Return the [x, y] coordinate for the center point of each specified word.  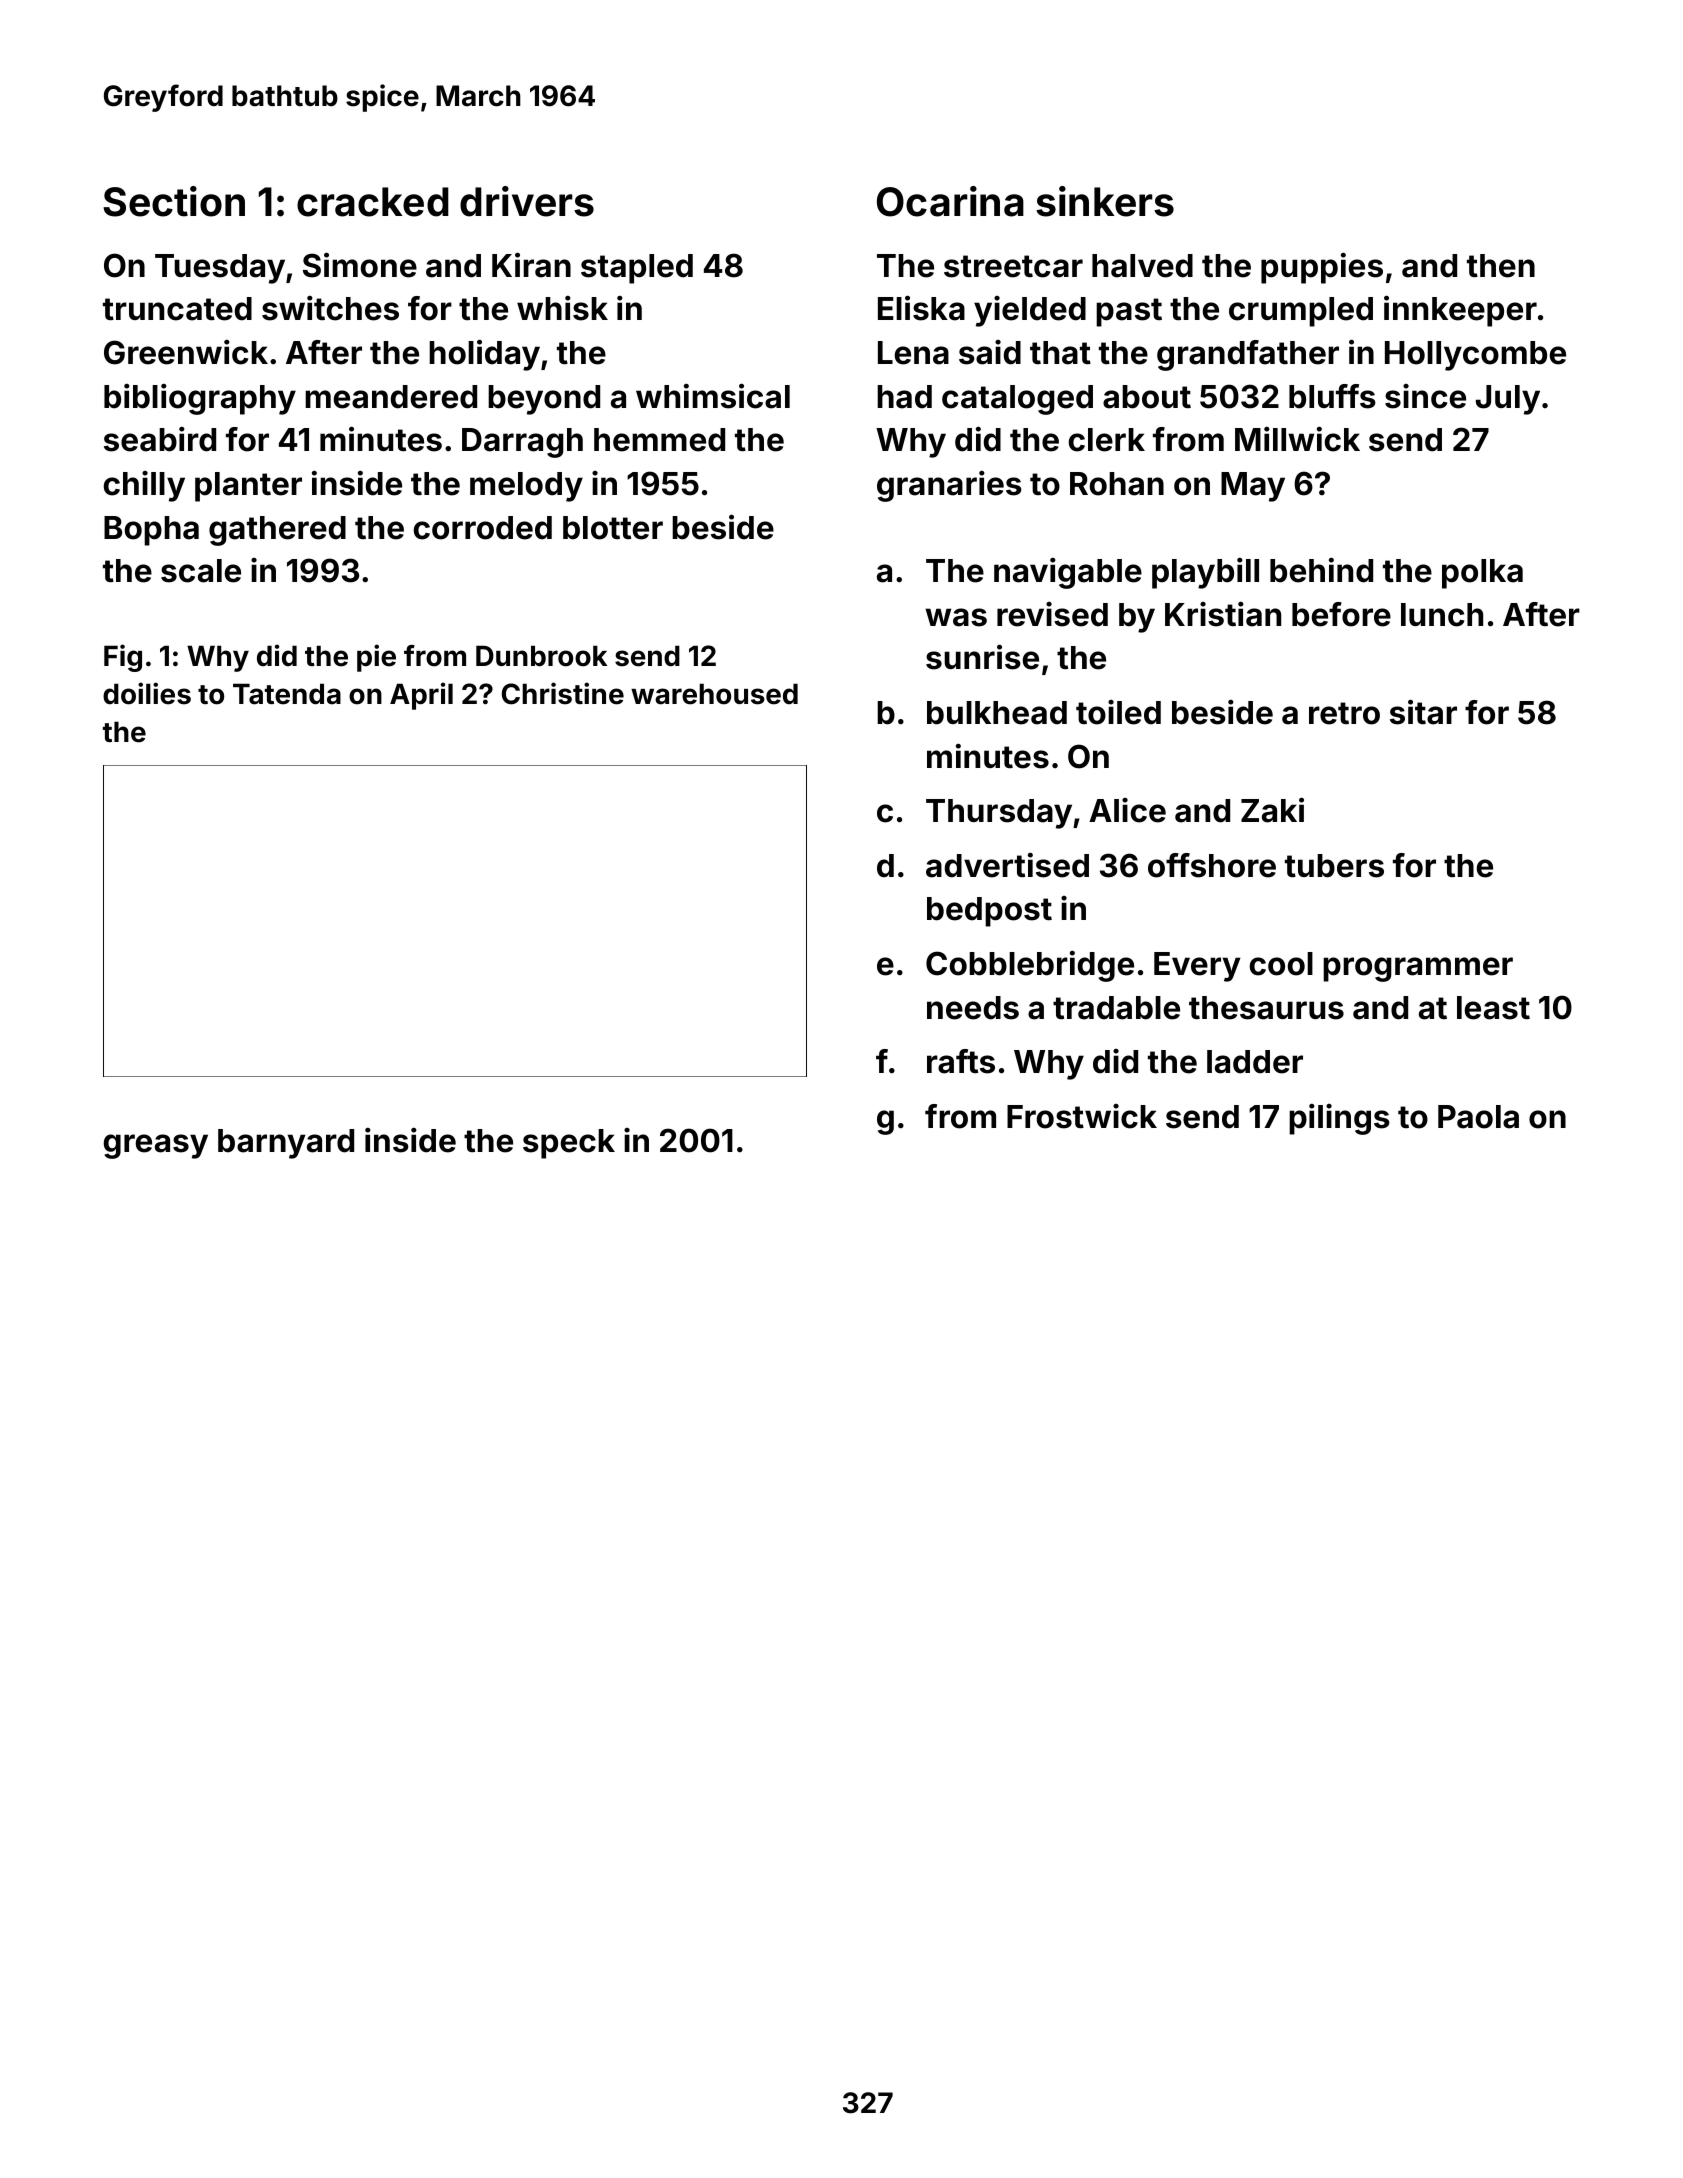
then [1501, 266]
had [904, 397]
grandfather [1248, 355]
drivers [527, 201]
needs [973, 1008]
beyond [544, 400]
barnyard [286, 1144]
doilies [147, 693]
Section [174, 201]
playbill [1205, 573]
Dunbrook [541, 656]
